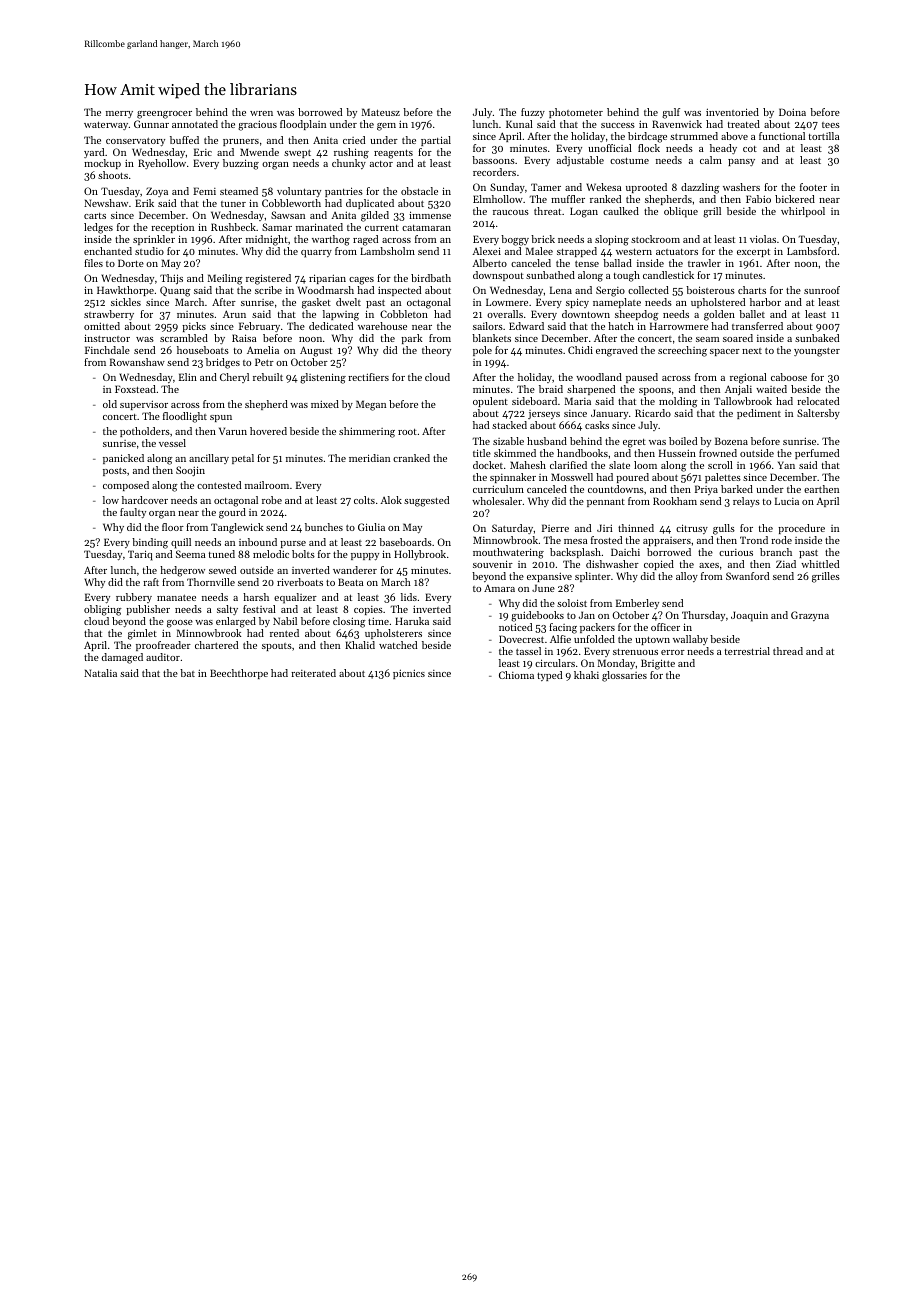  I want to click on greengrocer, so click(164, 115).
